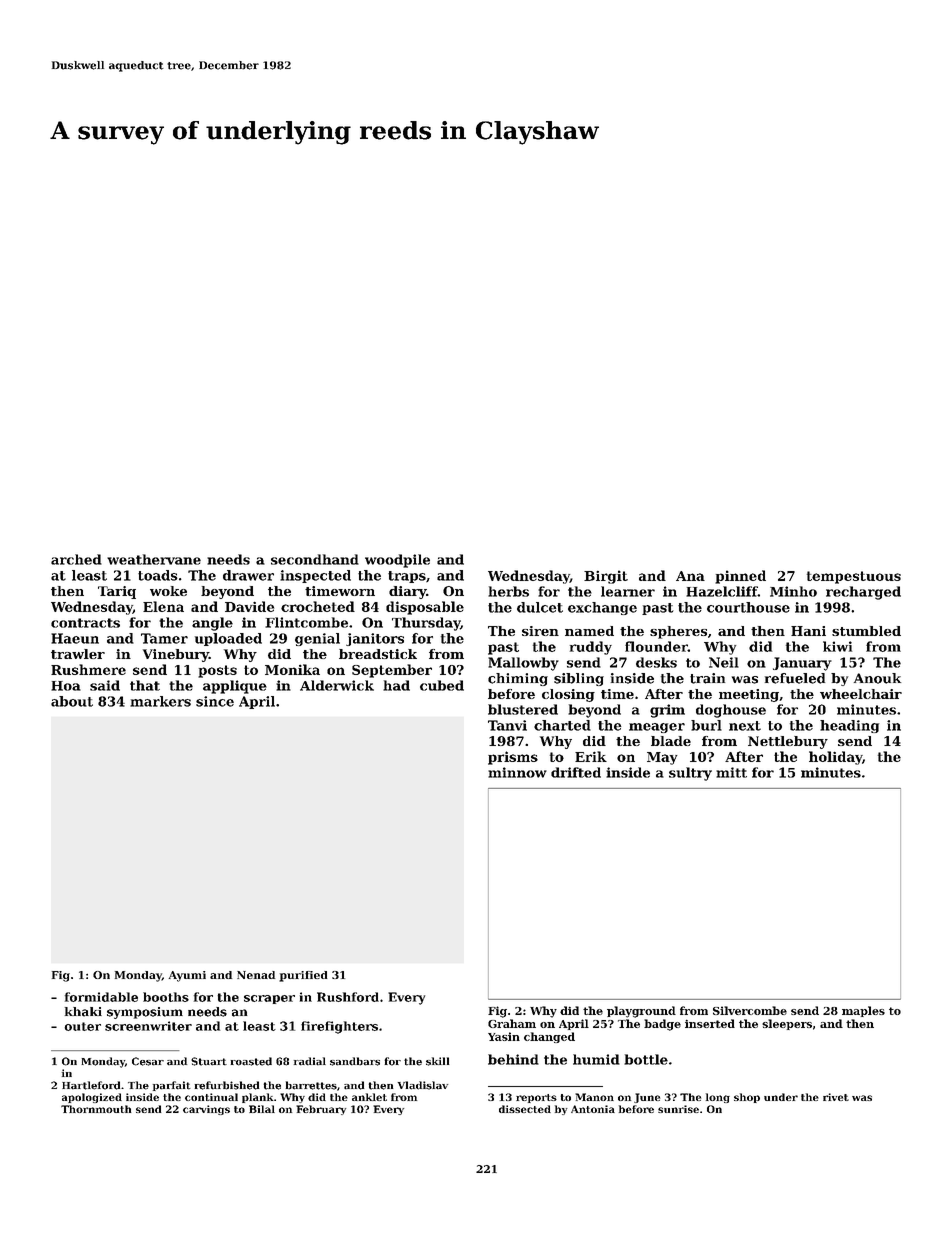 Image resolution: width=952 pixels, height=1233 pixels. Describe the element at coordinates (76, 559) in the screenshot. I see `arched` at that location.
